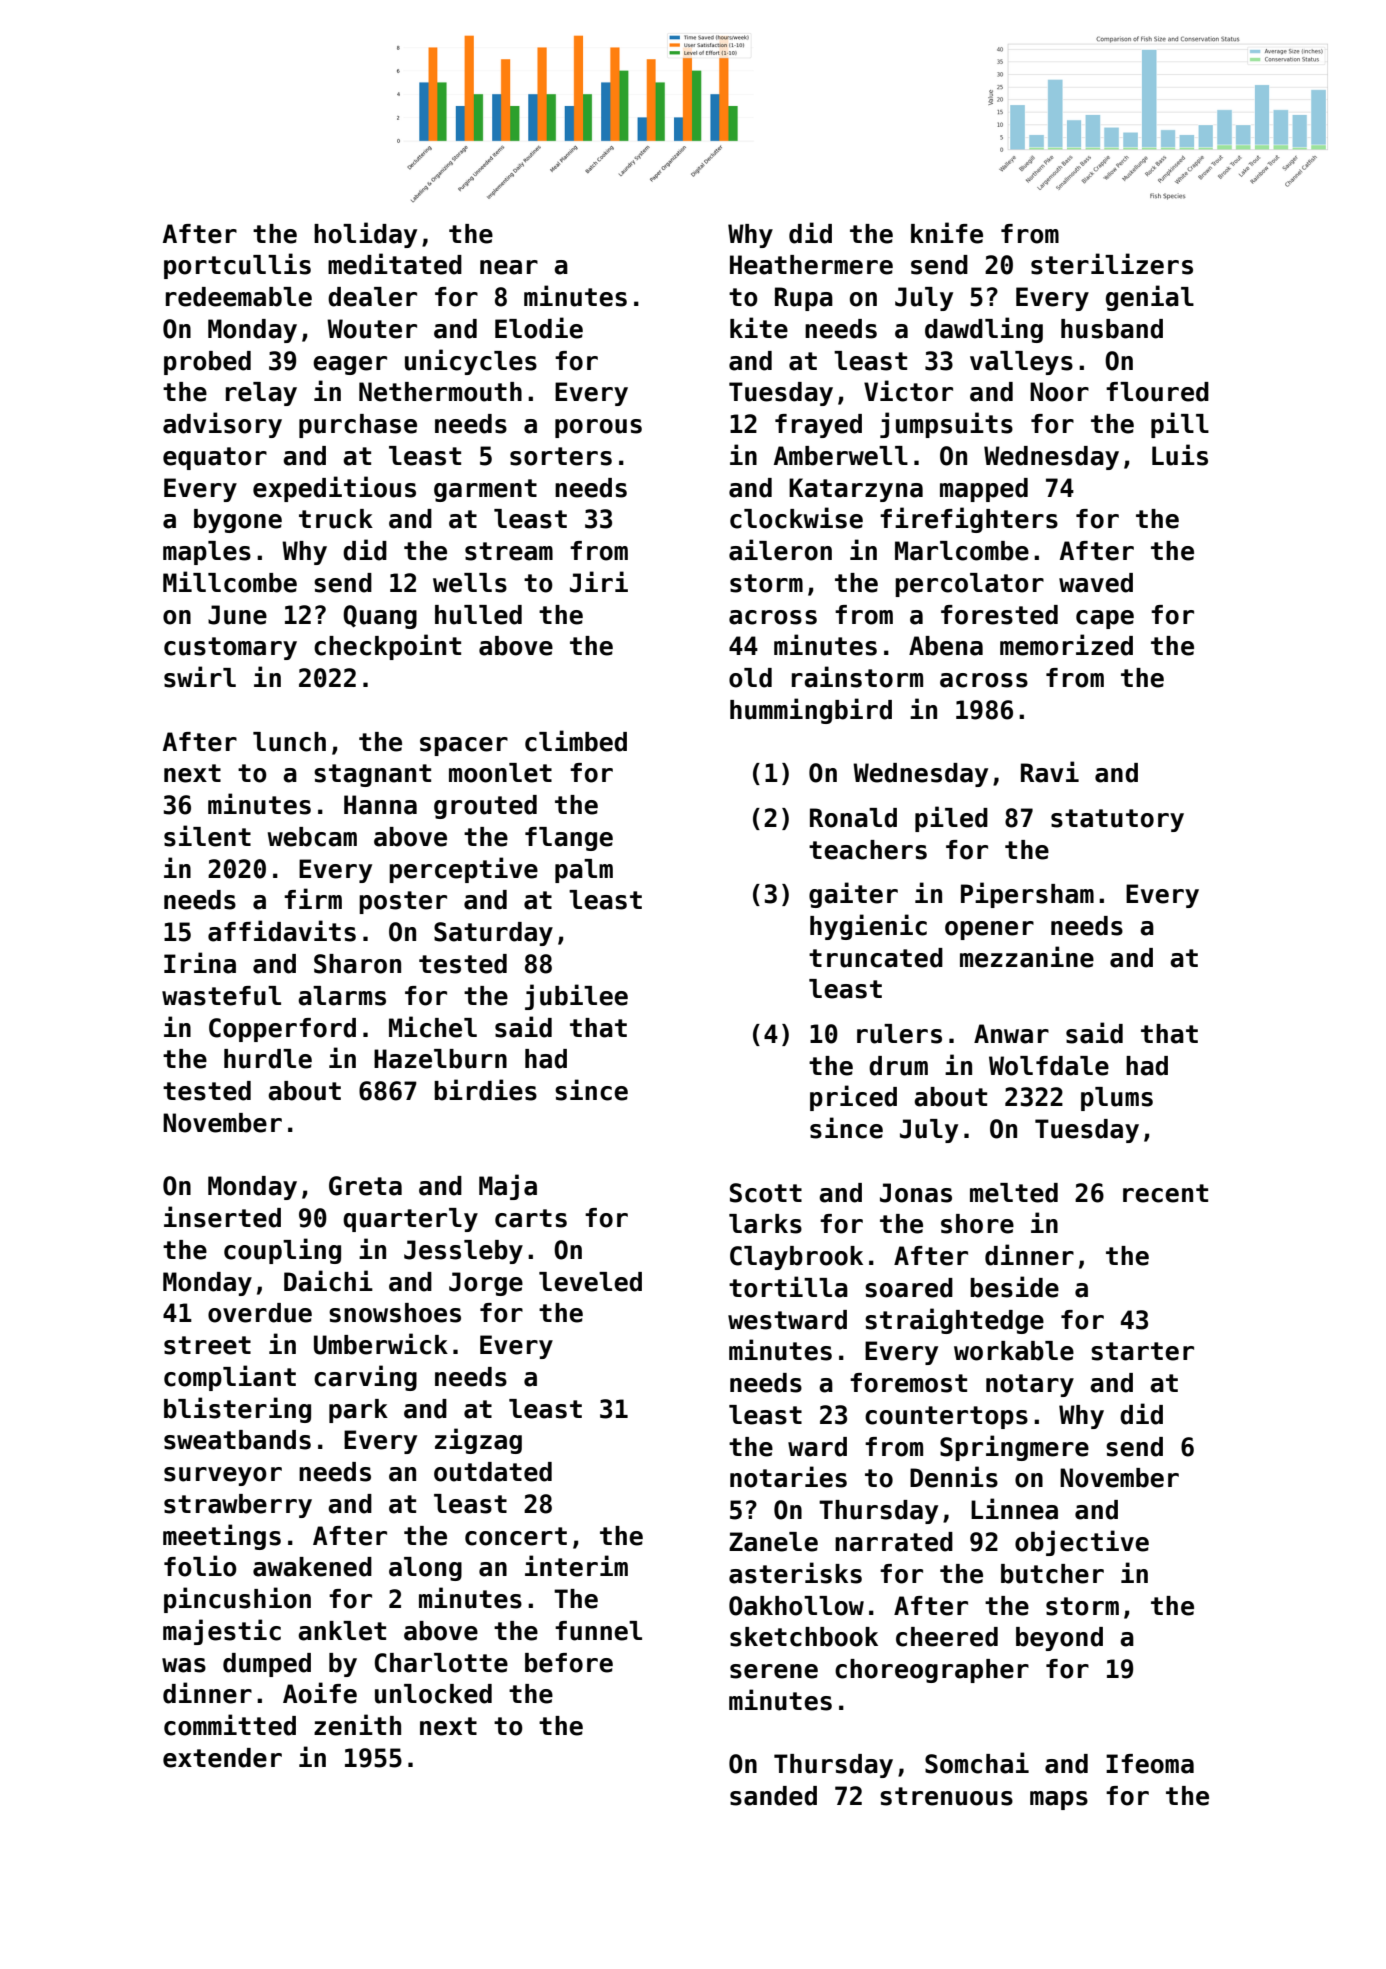 Image resolution: width=1386 pixels, height=1969 pixels. I want to click on holiday, so click(365, 235).
